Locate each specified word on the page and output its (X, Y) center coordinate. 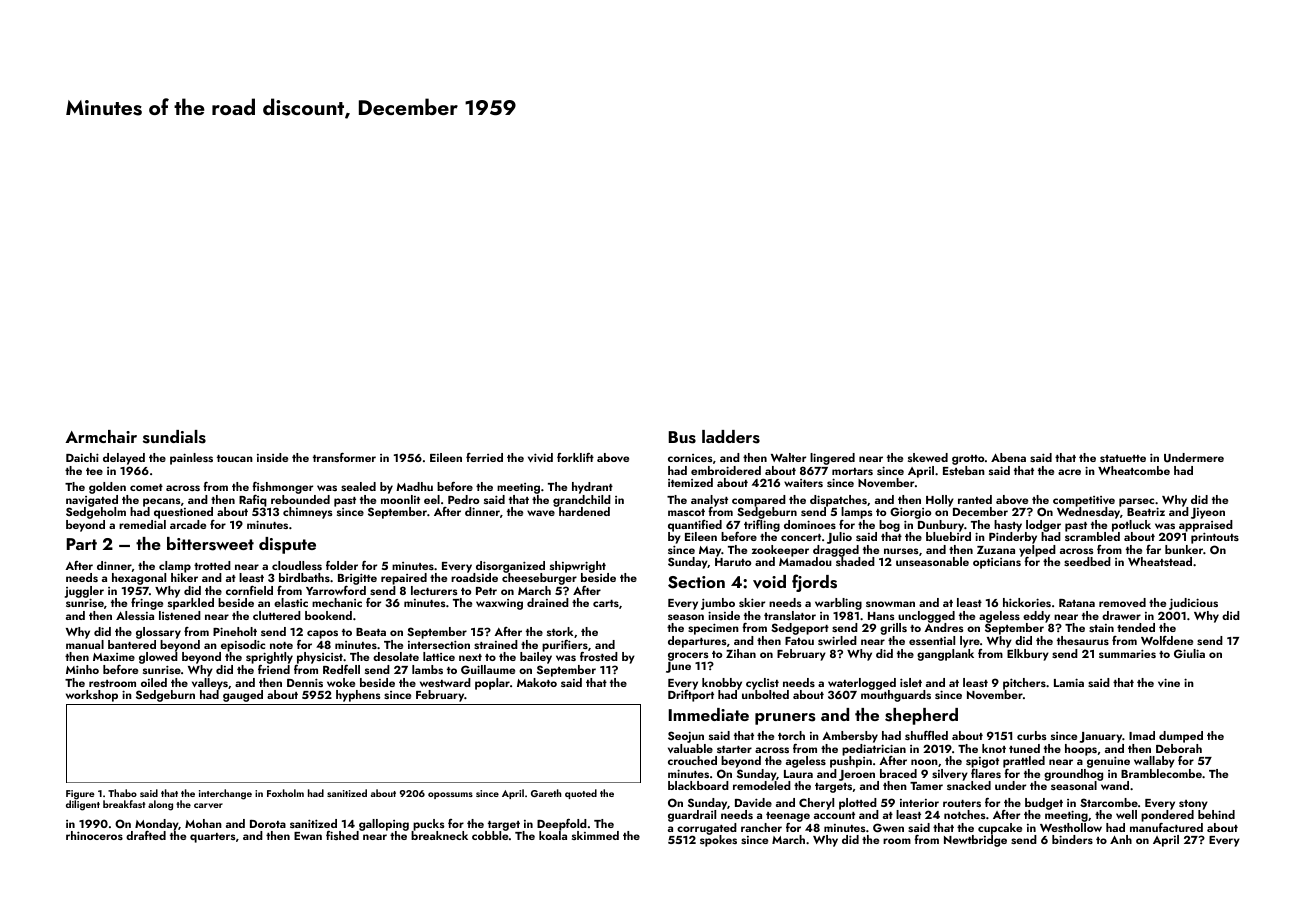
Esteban (964, 470)
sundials (174, 437)
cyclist (762, 684)
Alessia (135, 615)
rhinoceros (94, 835)
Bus (682, 437)
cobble (490, 835)
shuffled (926, 735)
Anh (1121, 839)
